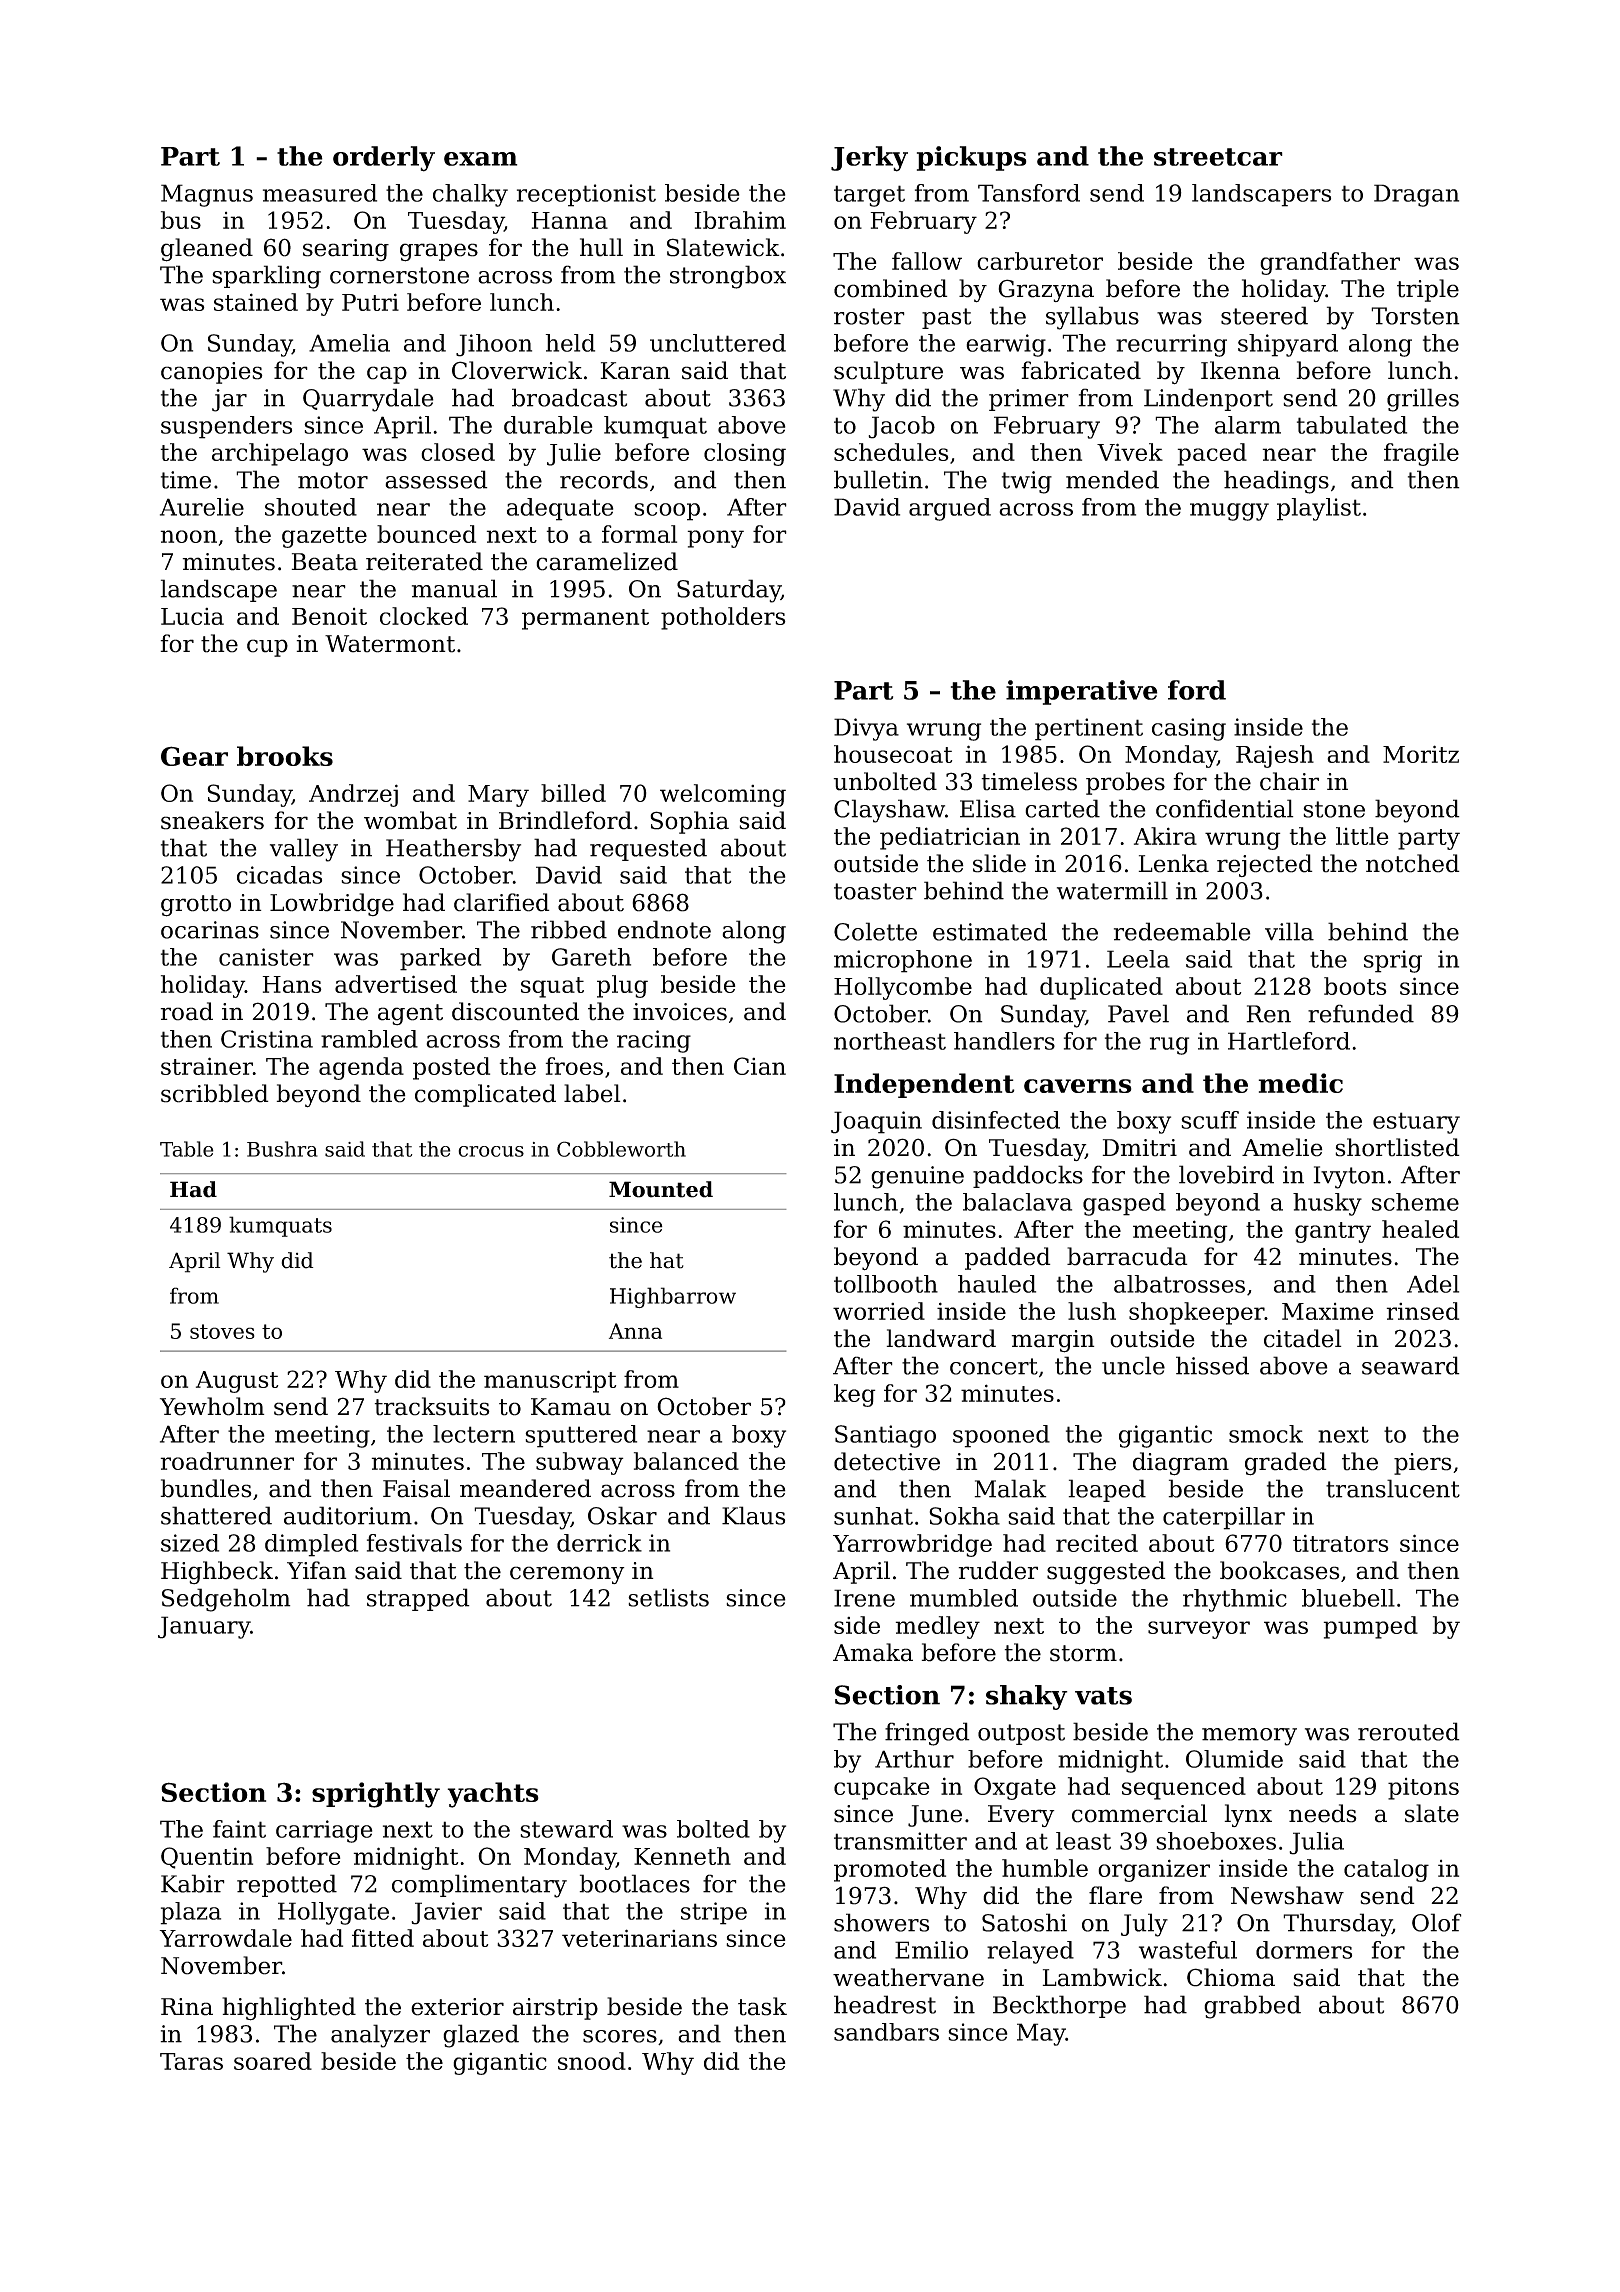 The height and width of the page is (2292, 1620). Describe the element at coordinates (873, 1652) in the page. I see `Amaka` at that location.
